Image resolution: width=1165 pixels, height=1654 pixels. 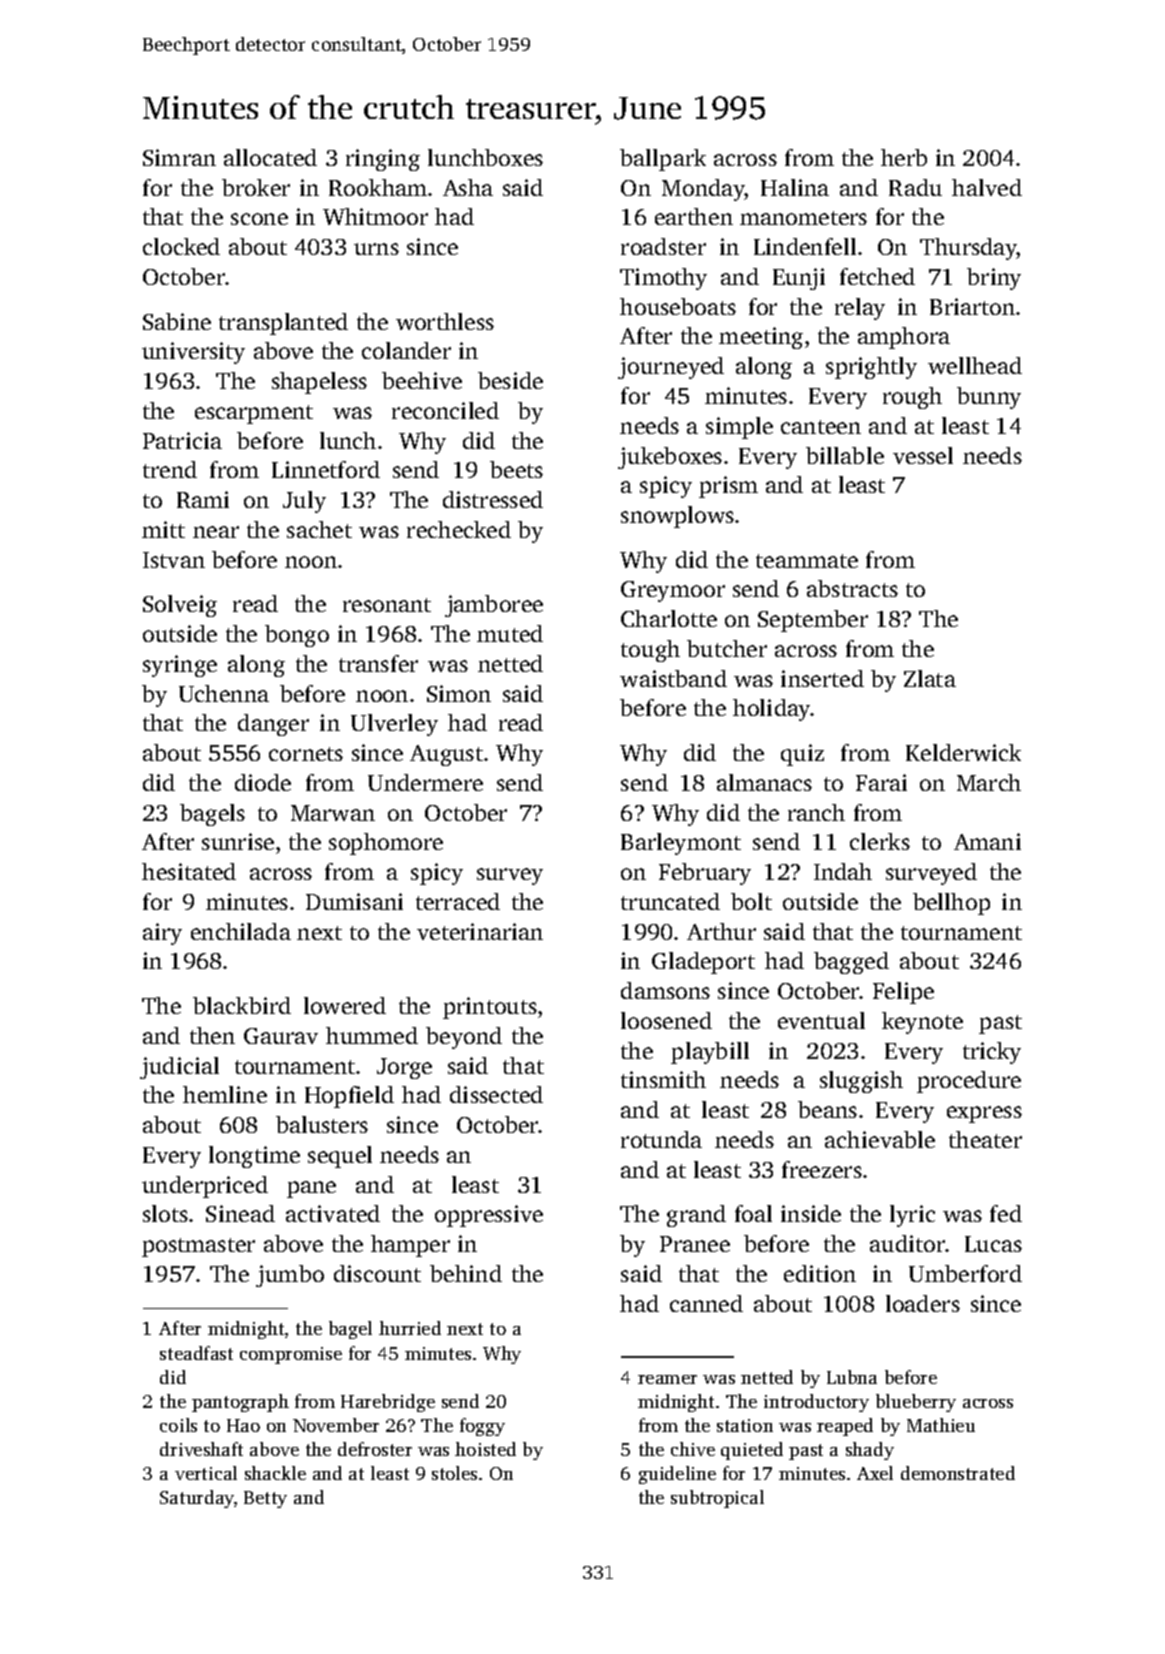 What do you see at coordinates (265, 1499) in the document?
I see `Betty` at bounding box center [265, 1499].
